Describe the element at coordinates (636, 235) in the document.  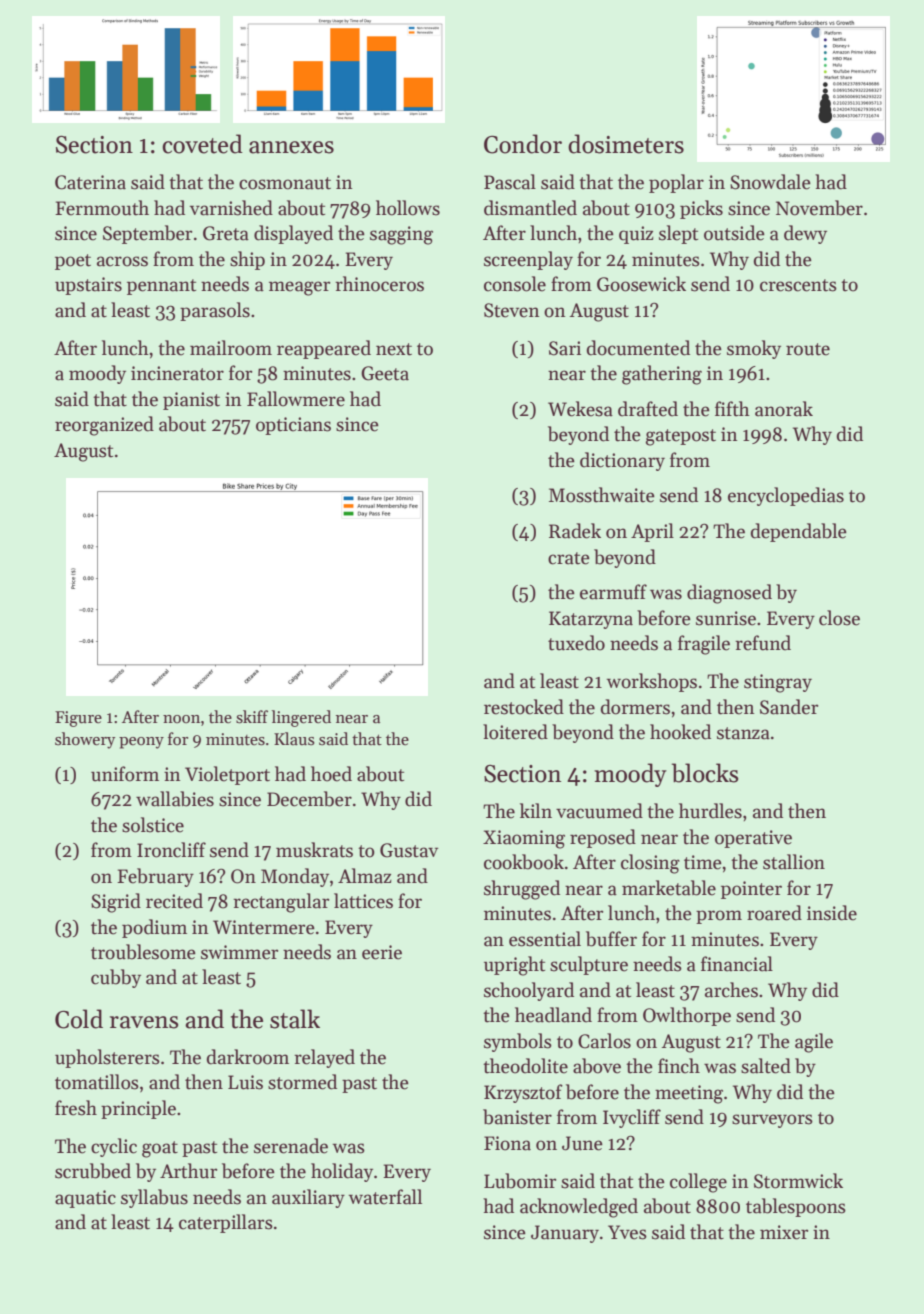
I see `quiz` at that location.
